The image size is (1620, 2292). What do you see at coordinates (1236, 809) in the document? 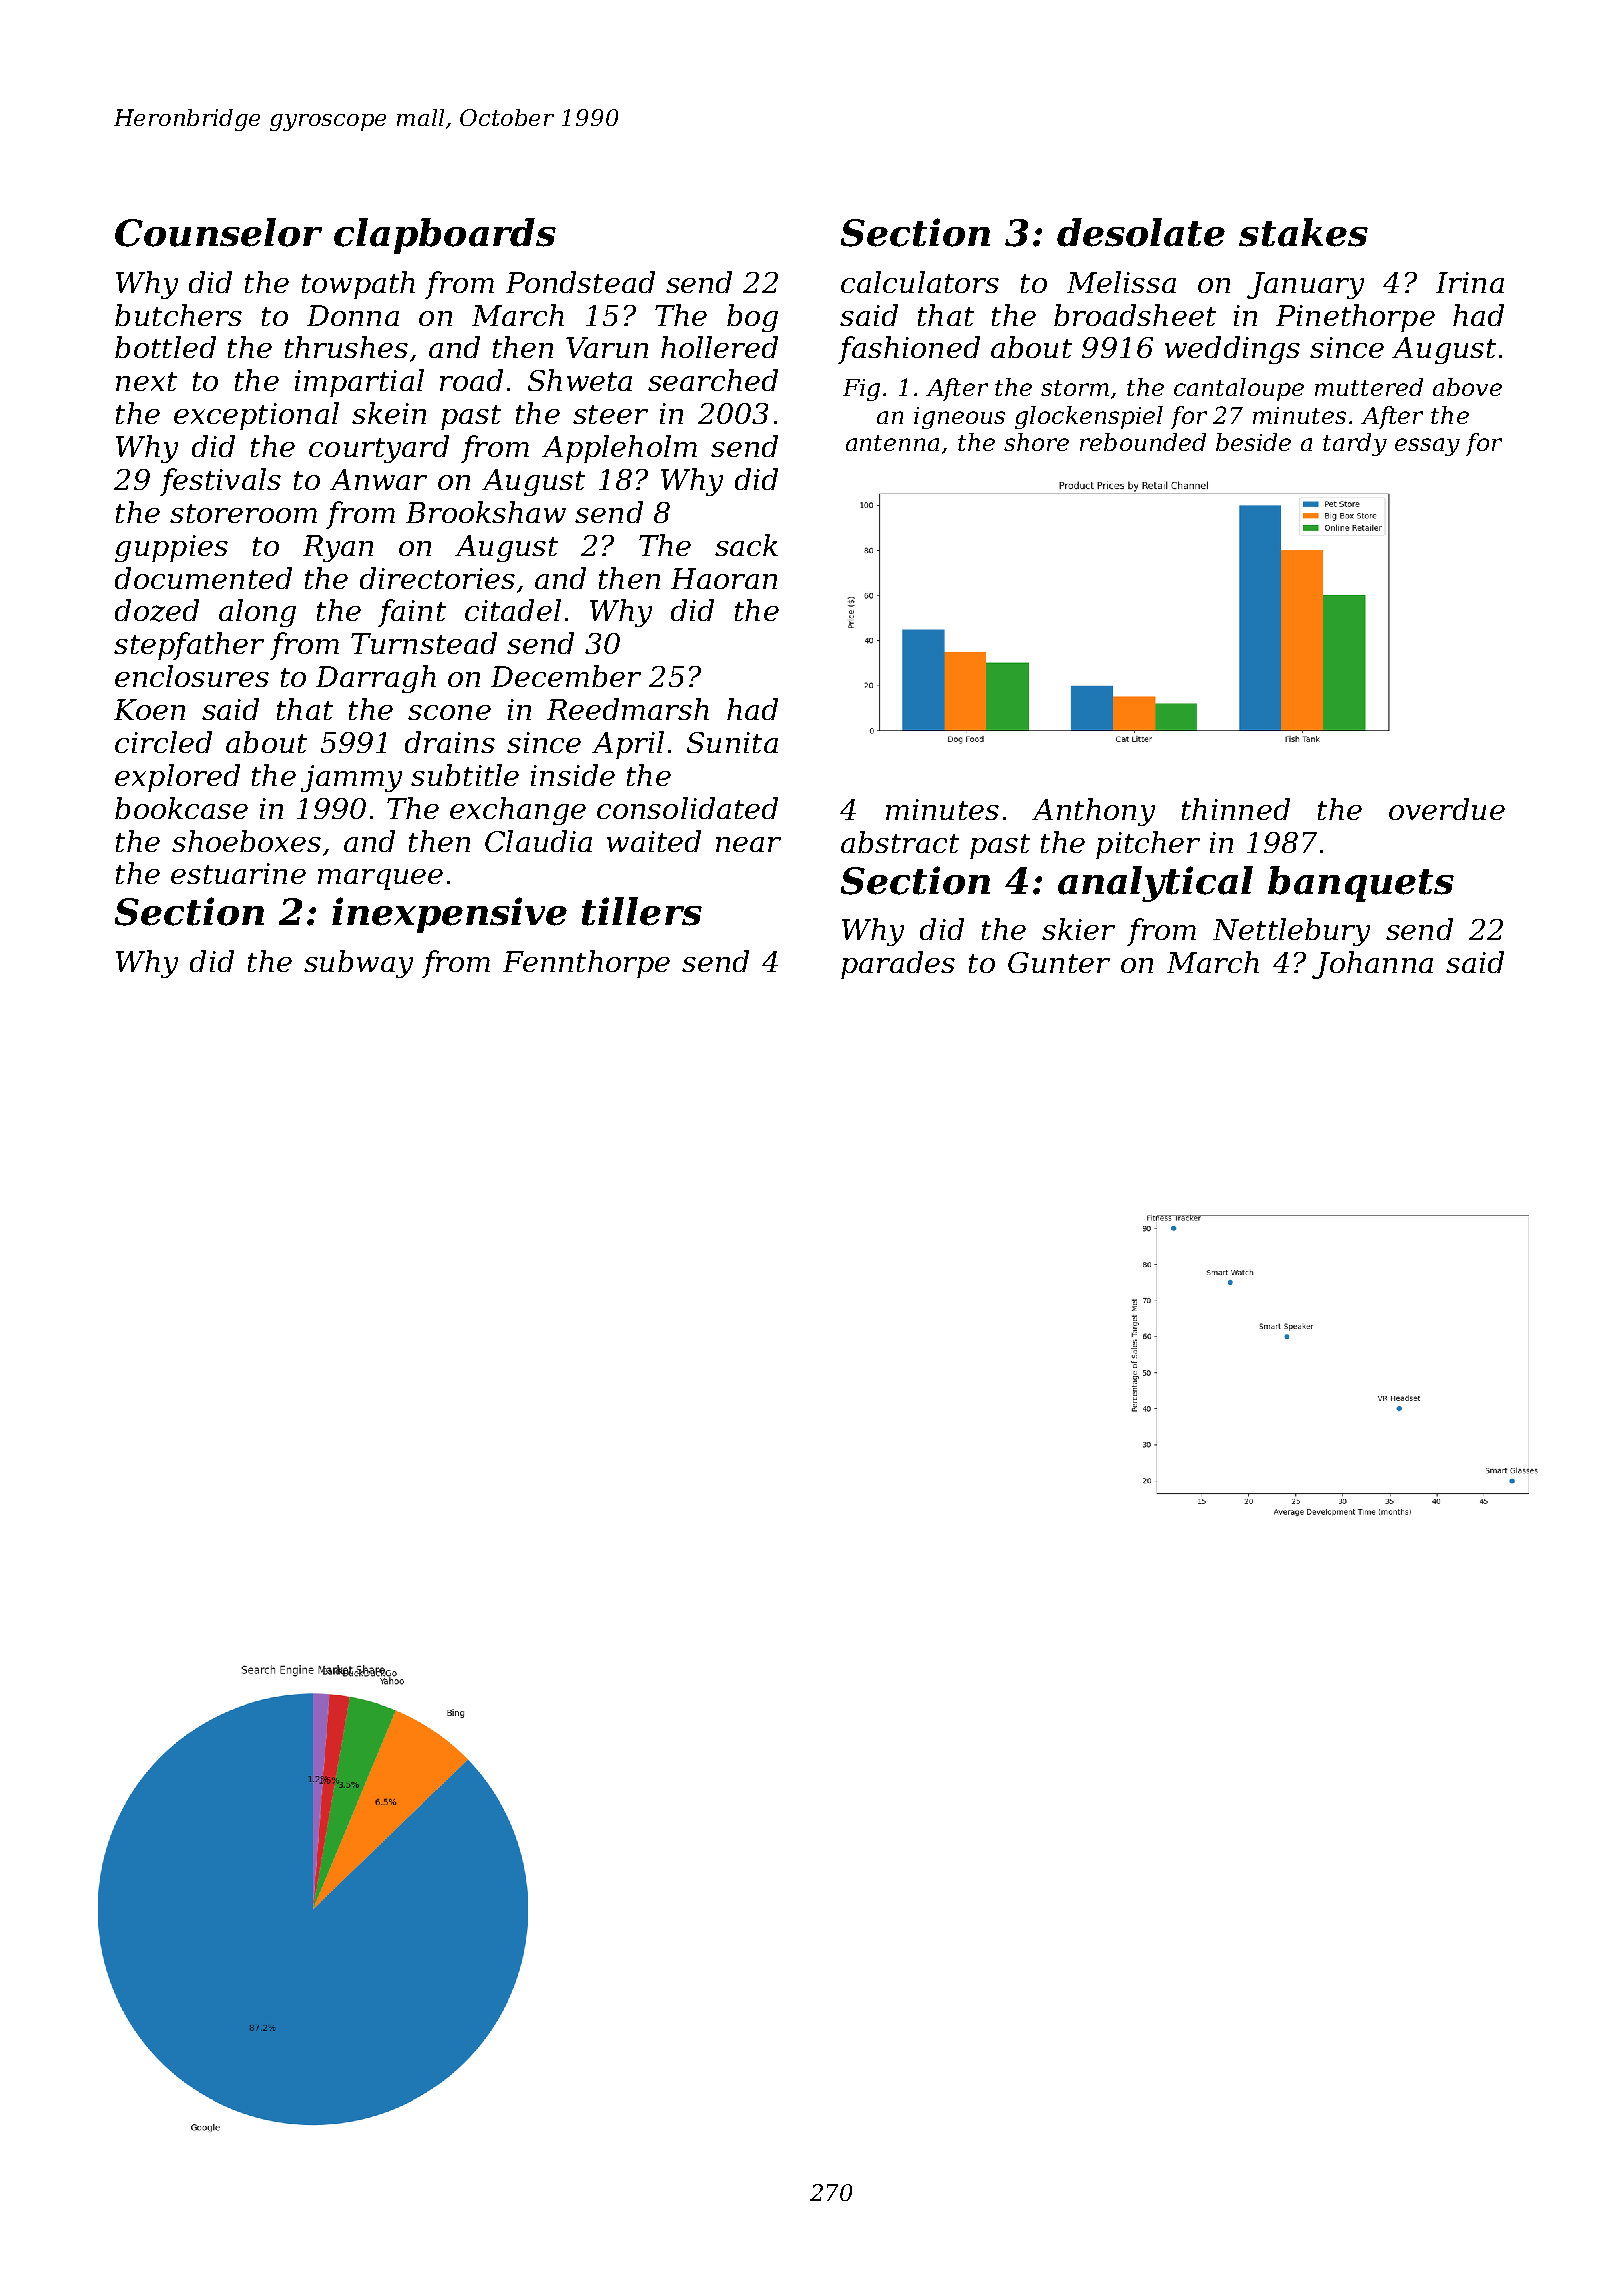
I see `thinned` at bounding box center [1236, 809].
